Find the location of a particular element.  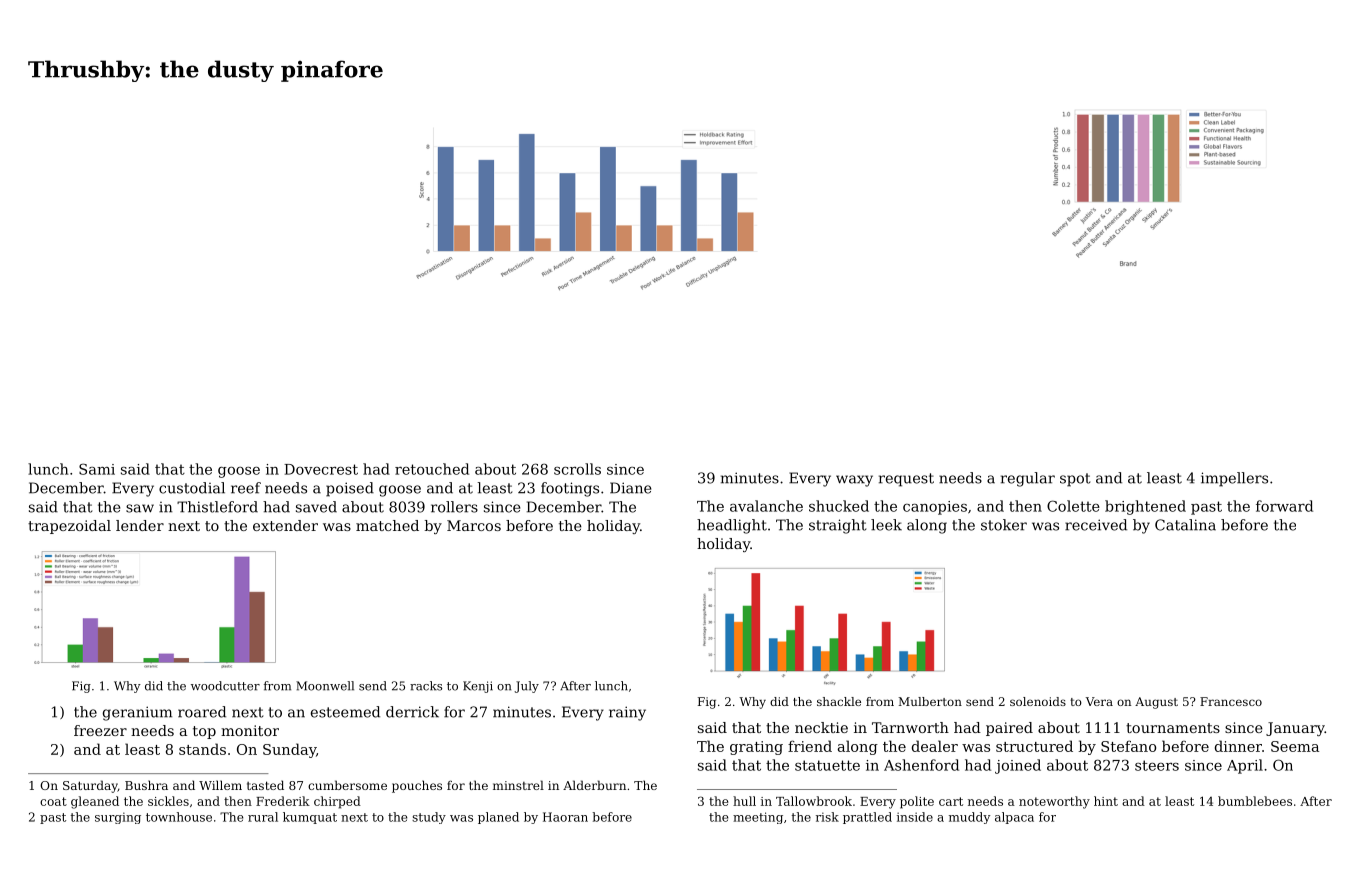

Kenji is located at coordinates (478, 687).
